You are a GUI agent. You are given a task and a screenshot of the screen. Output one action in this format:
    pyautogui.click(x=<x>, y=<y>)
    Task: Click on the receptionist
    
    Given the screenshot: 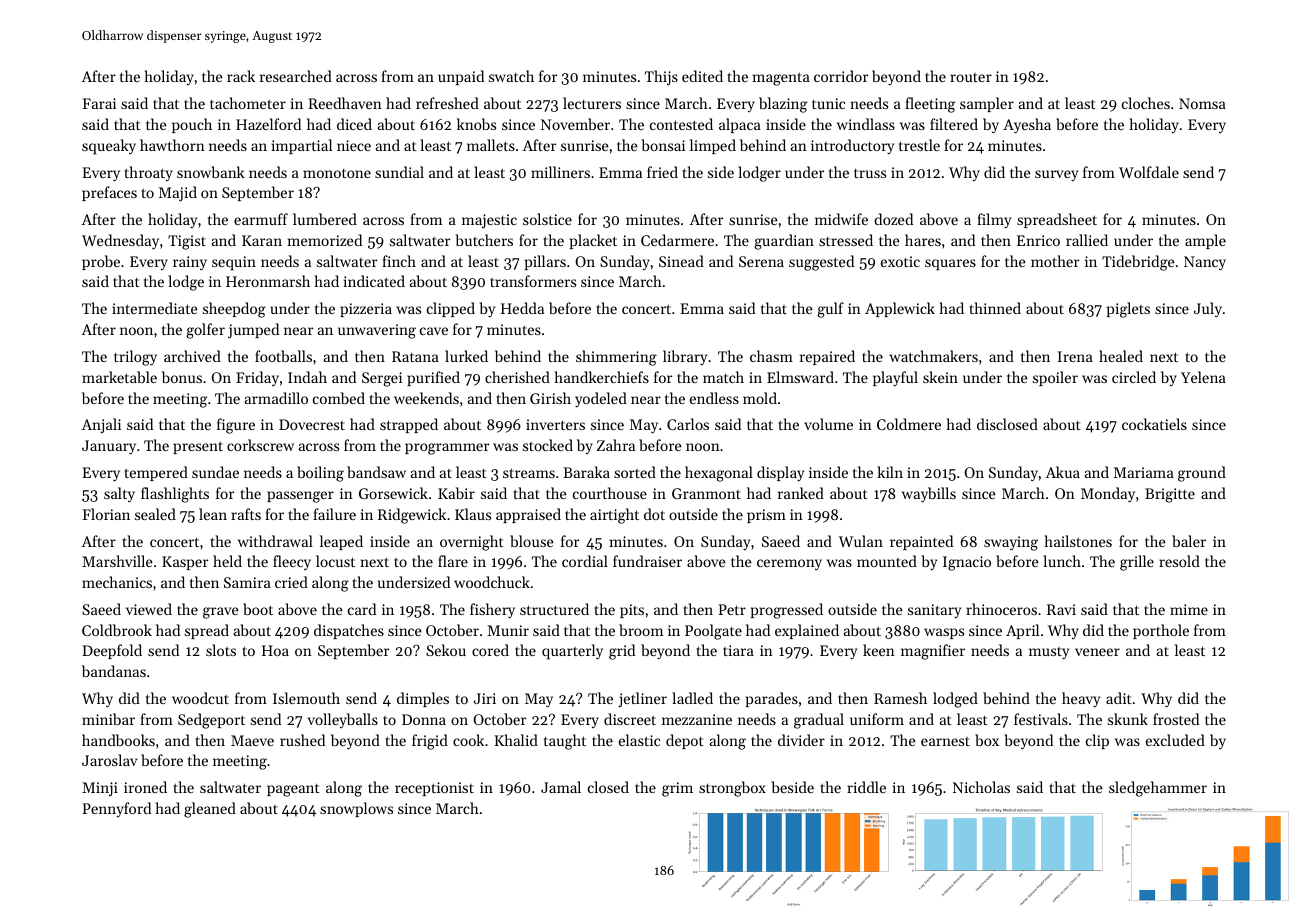 What is the action you would take?
    pyautogui.click(x=434, y=789)
